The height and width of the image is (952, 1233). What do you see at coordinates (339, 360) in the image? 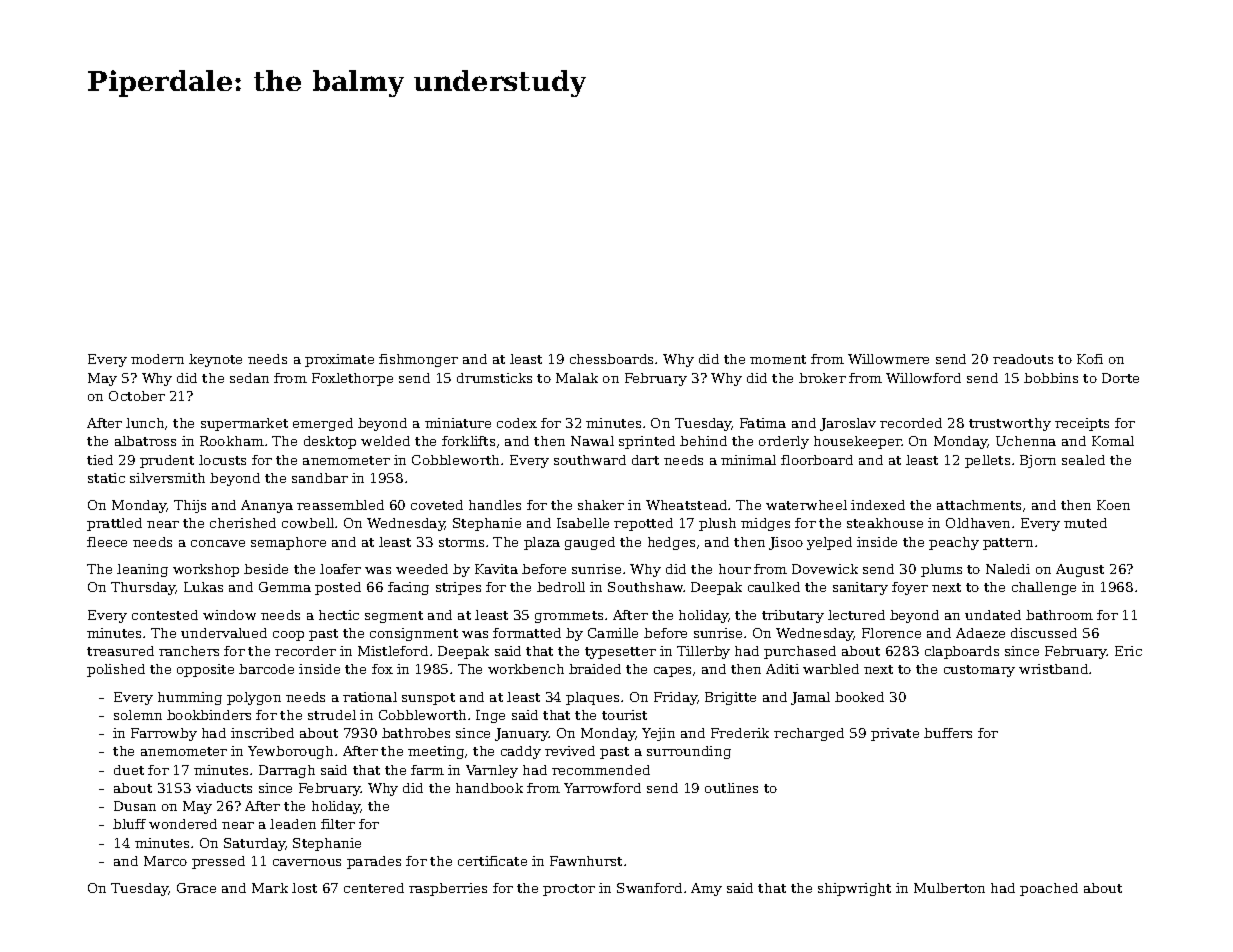
I see `proximate` at bounding box center [339, 360].
